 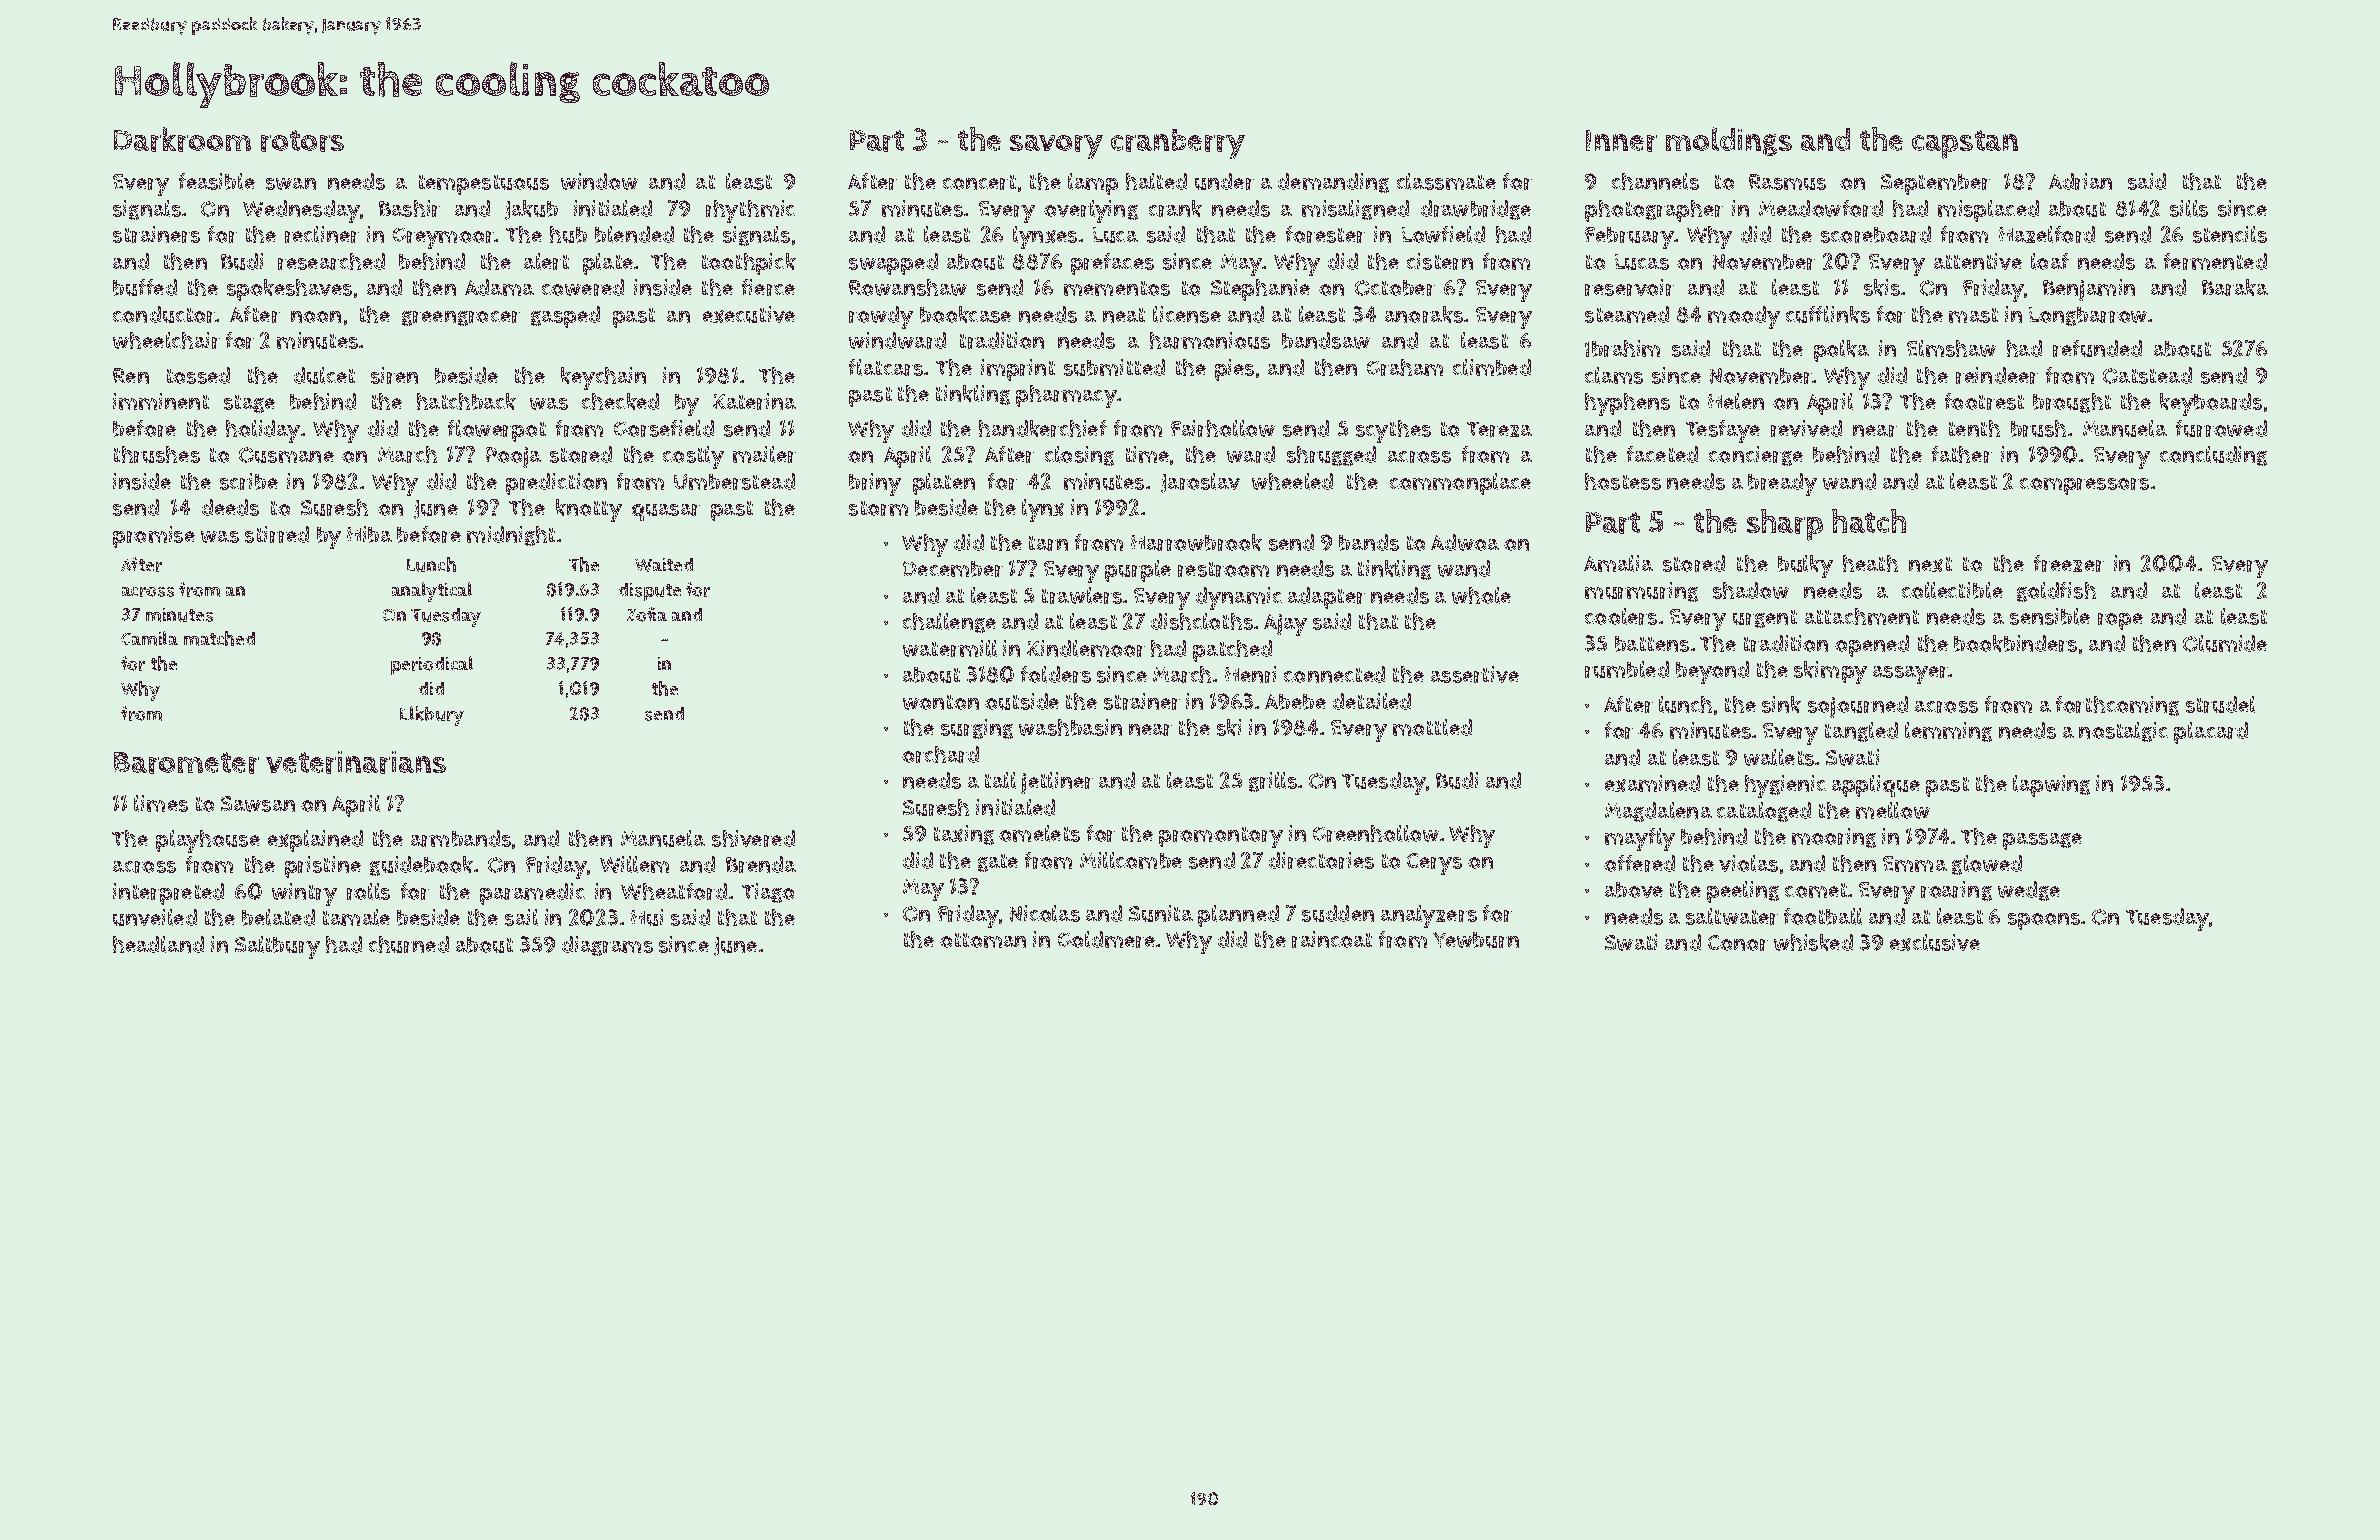 What do you see at coordinates (2084, 486) in the image?
I see `compressors` at bounding box center [2084, 486].
